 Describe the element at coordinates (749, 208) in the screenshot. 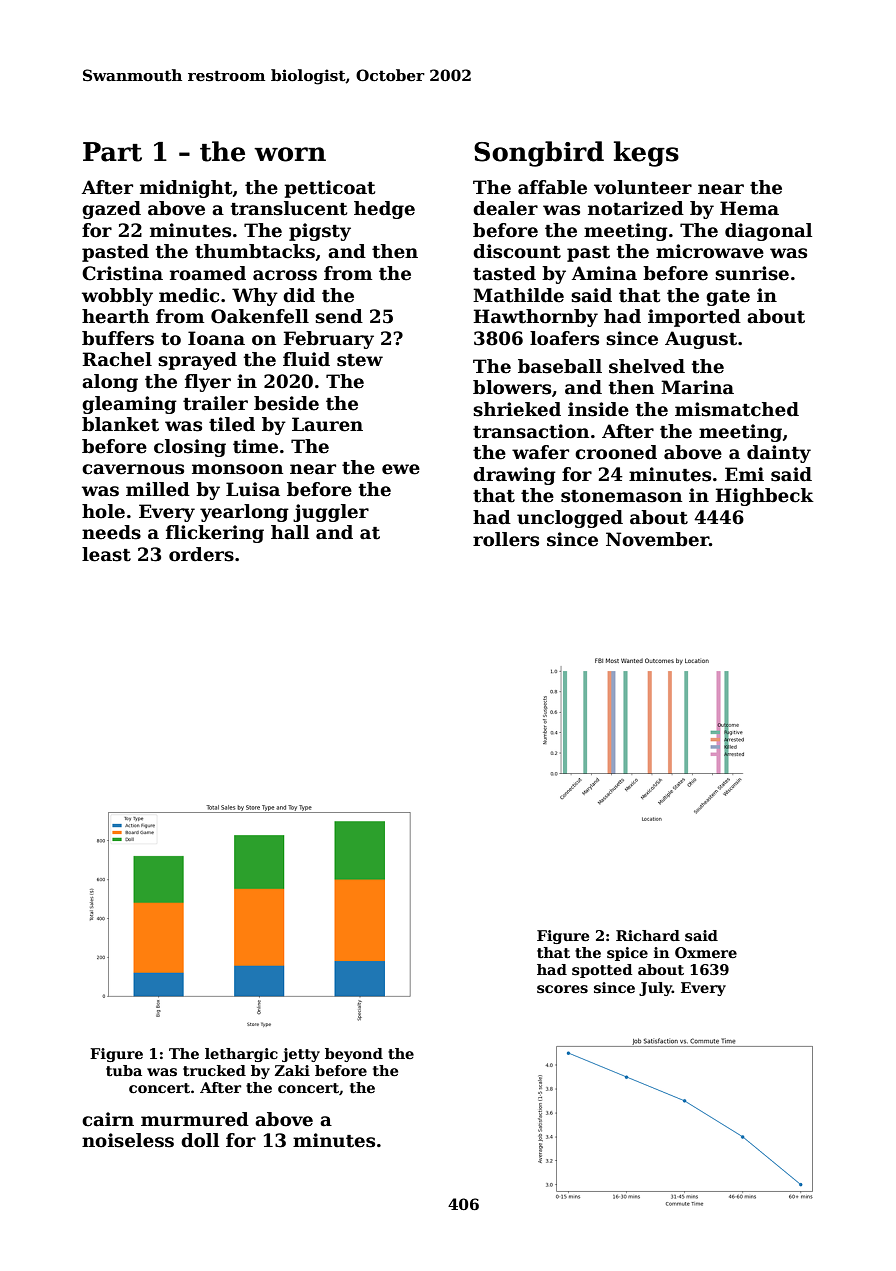

I see `Hema` at that location.
